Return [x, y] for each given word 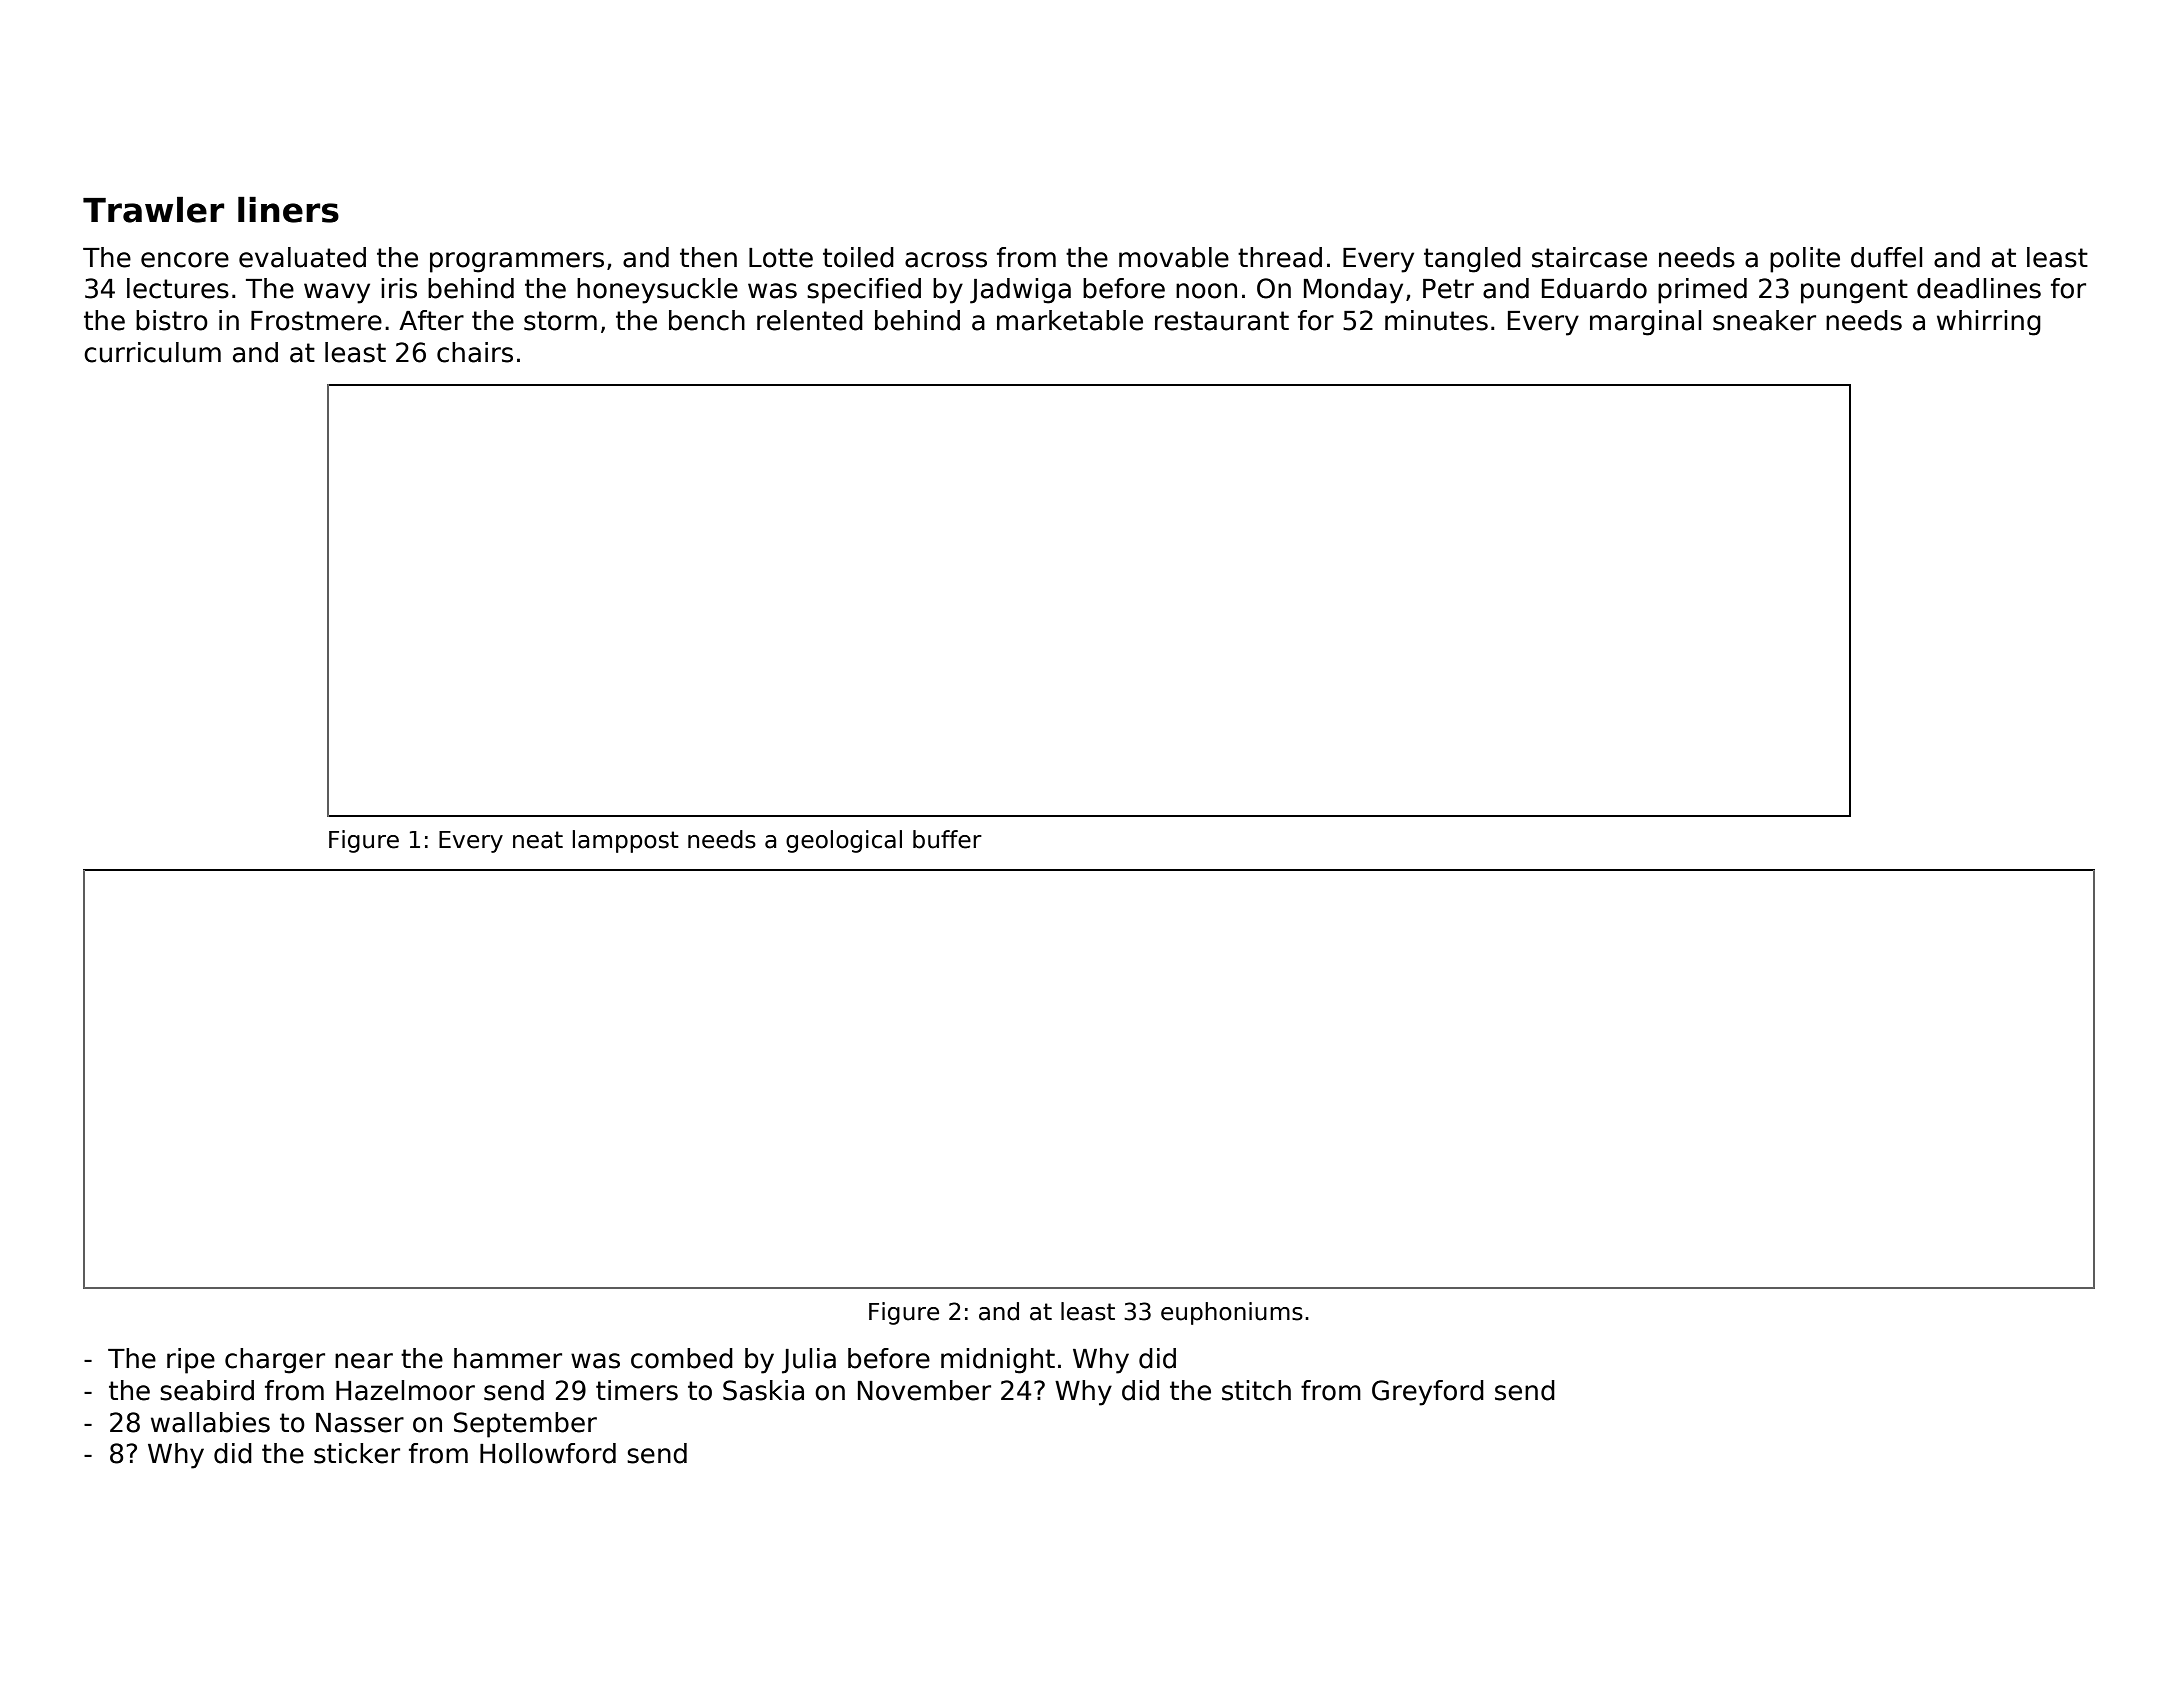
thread [1280, 257]
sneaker [1764, 320]
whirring [1989, 323]
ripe [191, 1361]
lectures [178, 288]
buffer [947, 839]
